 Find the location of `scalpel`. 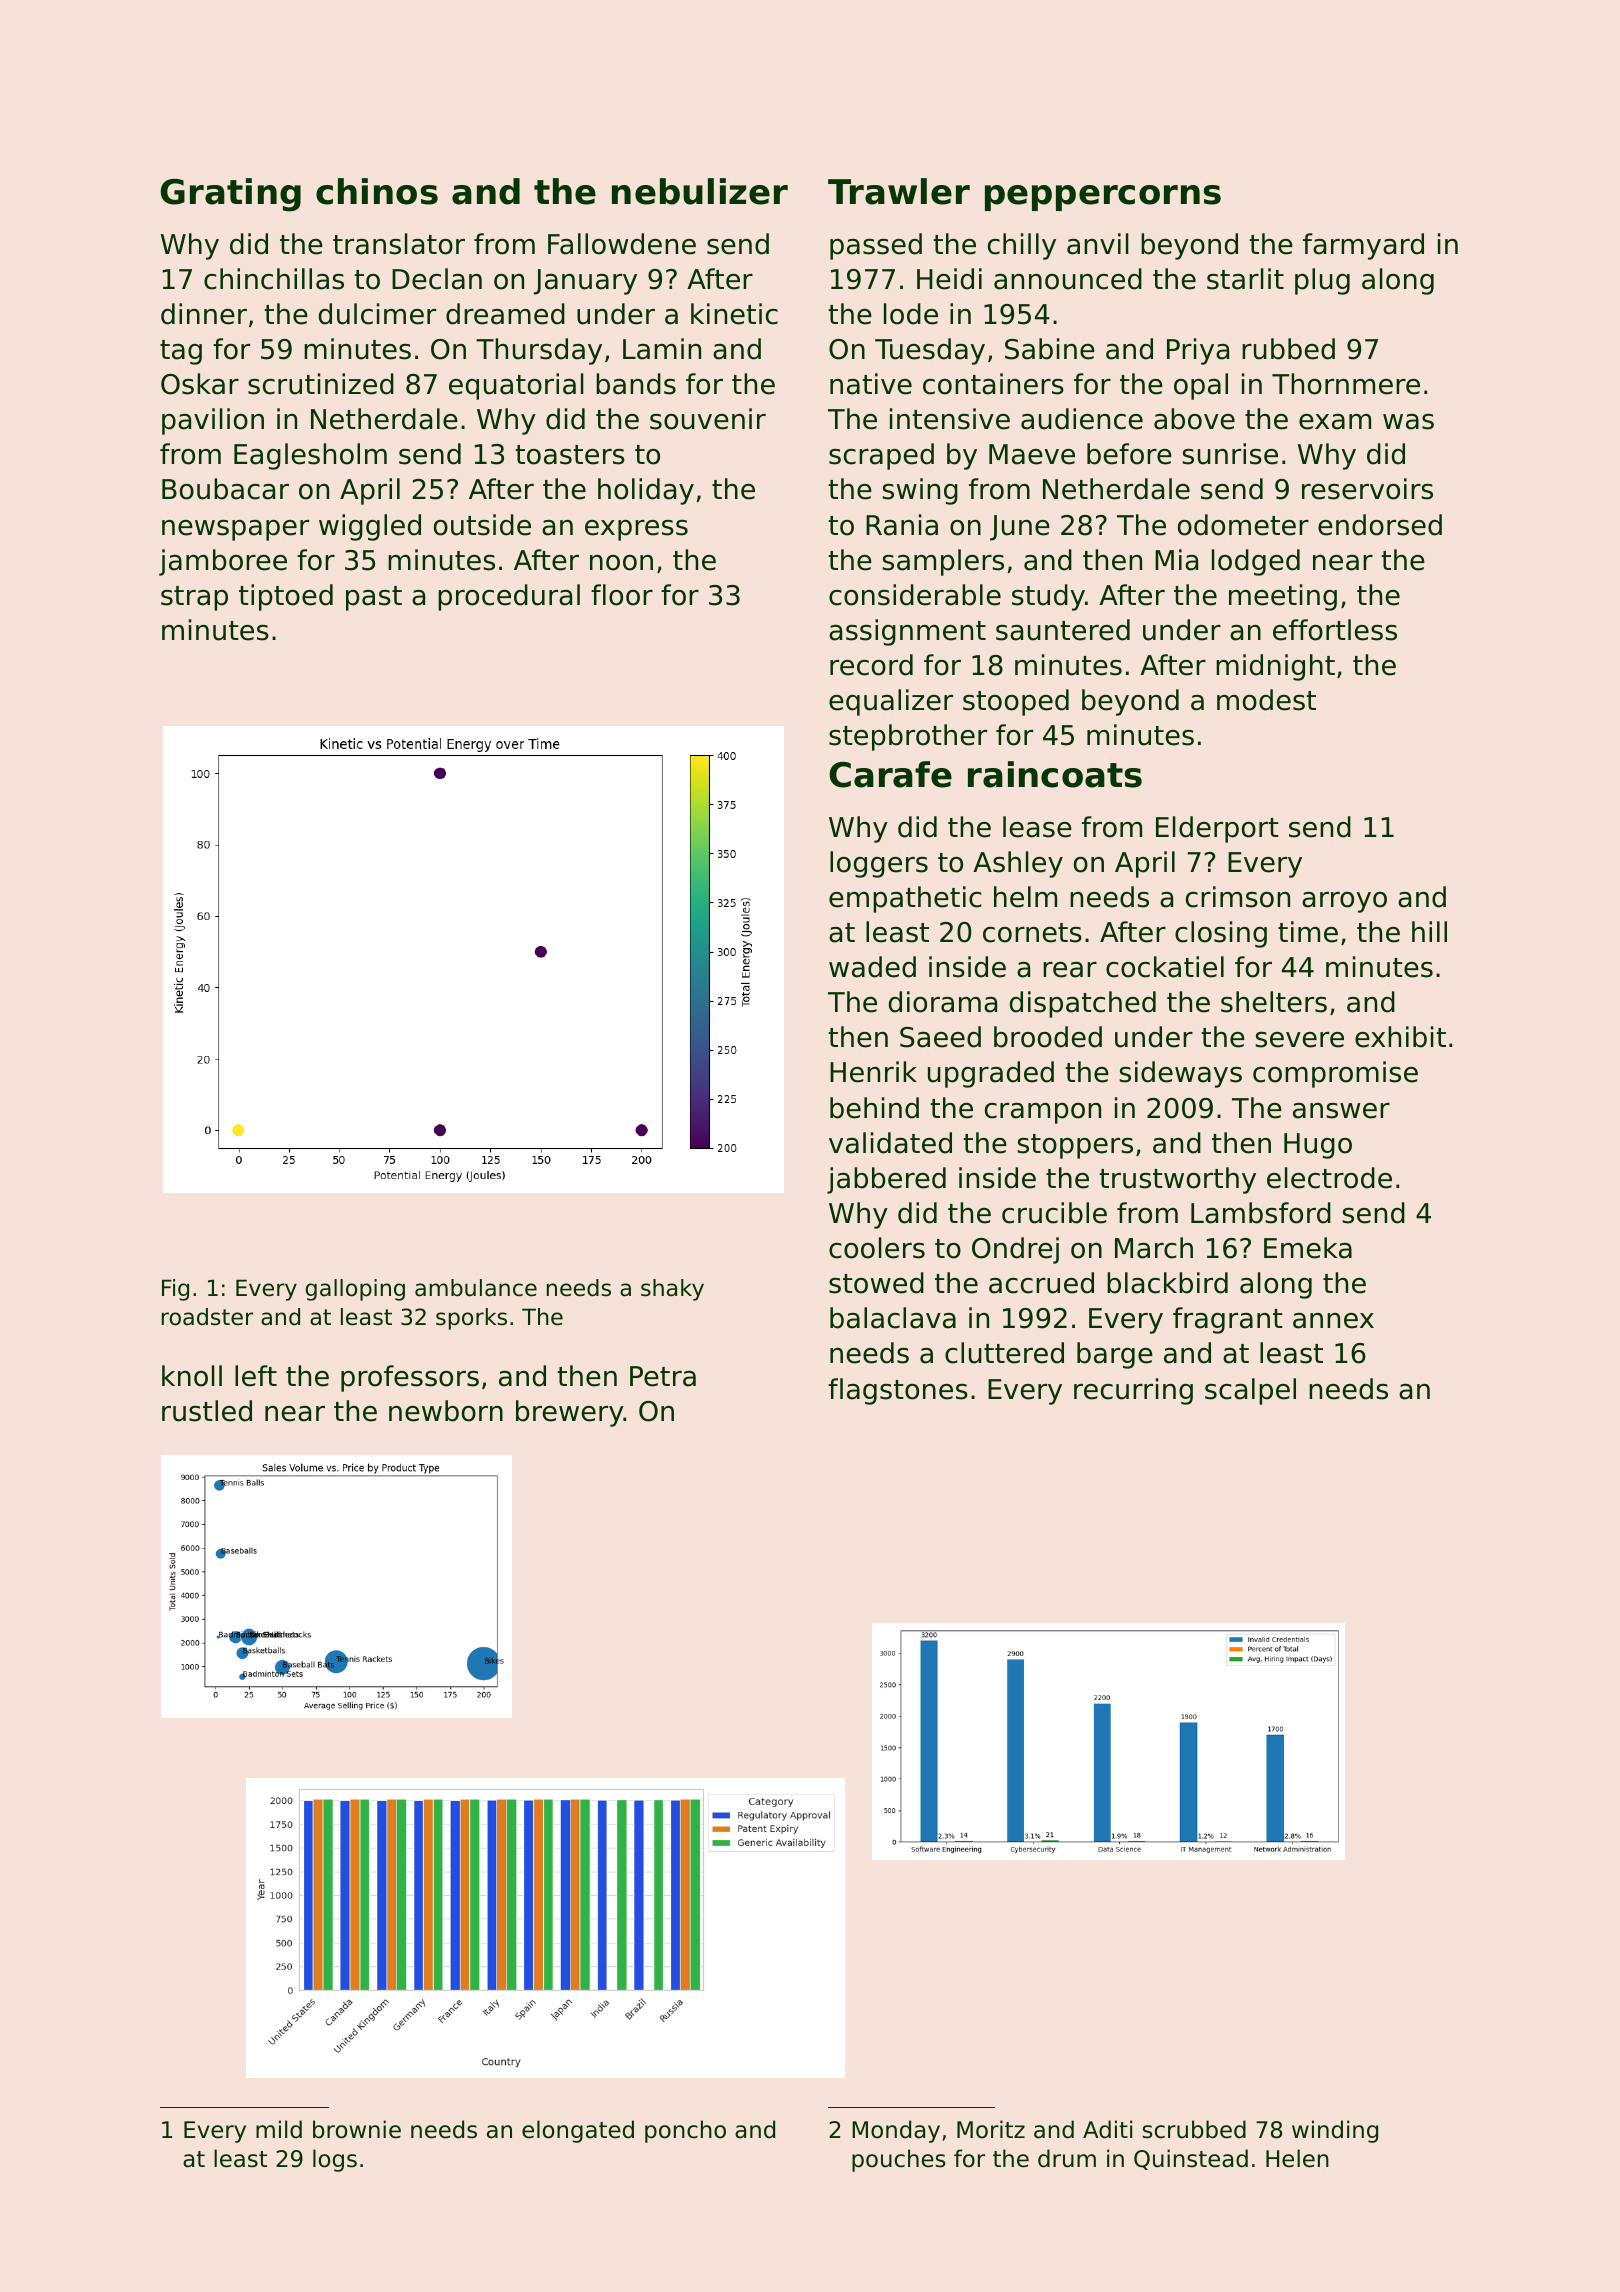

scalpel is located at coordinates (1250, 1391).
